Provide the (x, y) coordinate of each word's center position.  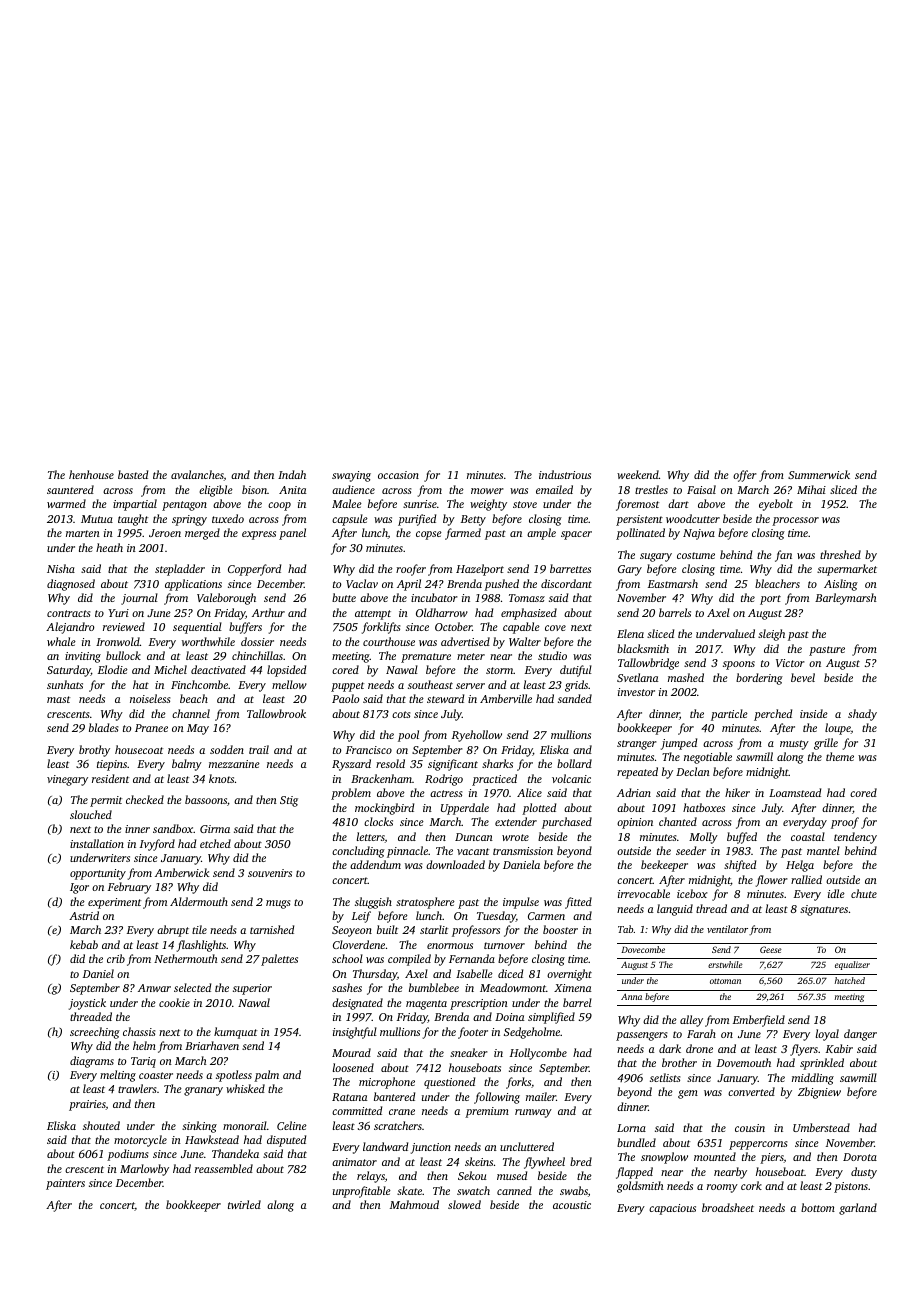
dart (678, 503)
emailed (554, 489)
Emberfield (759, 1021)
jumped (679, 744)
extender (516, 821)
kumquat (235, 1033)
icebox (692, 893)
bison (254, 489)
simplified (551, 1018)
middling (813, 1079)
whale (61, 641)
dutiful (576, 671)
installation (97, 843)
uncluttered (527, 1146)
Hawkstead (212, 1139)
